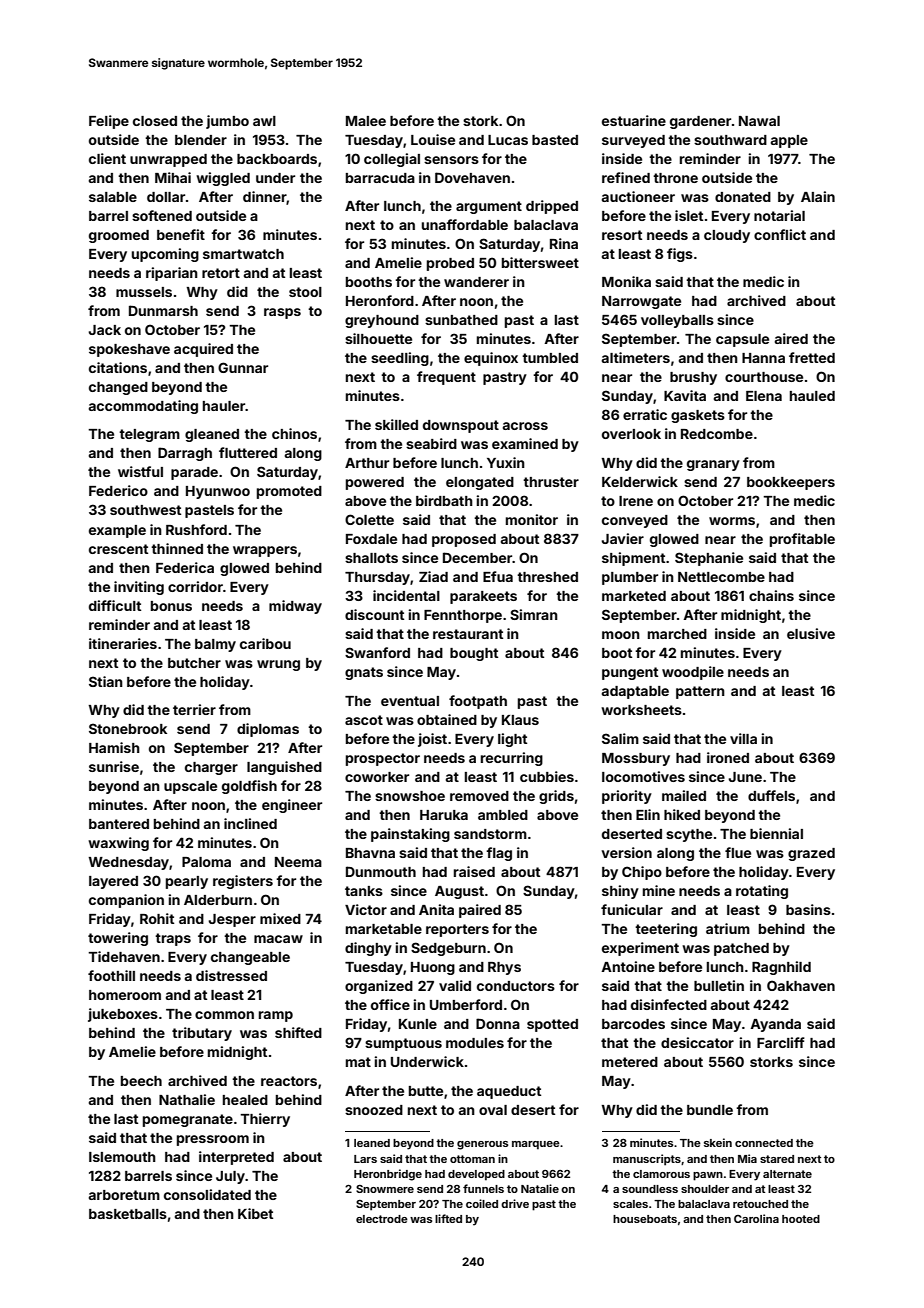  What do you see at coordinates (534, 614) in the page?
I see `Simran` at bounding box center [534, 614].
